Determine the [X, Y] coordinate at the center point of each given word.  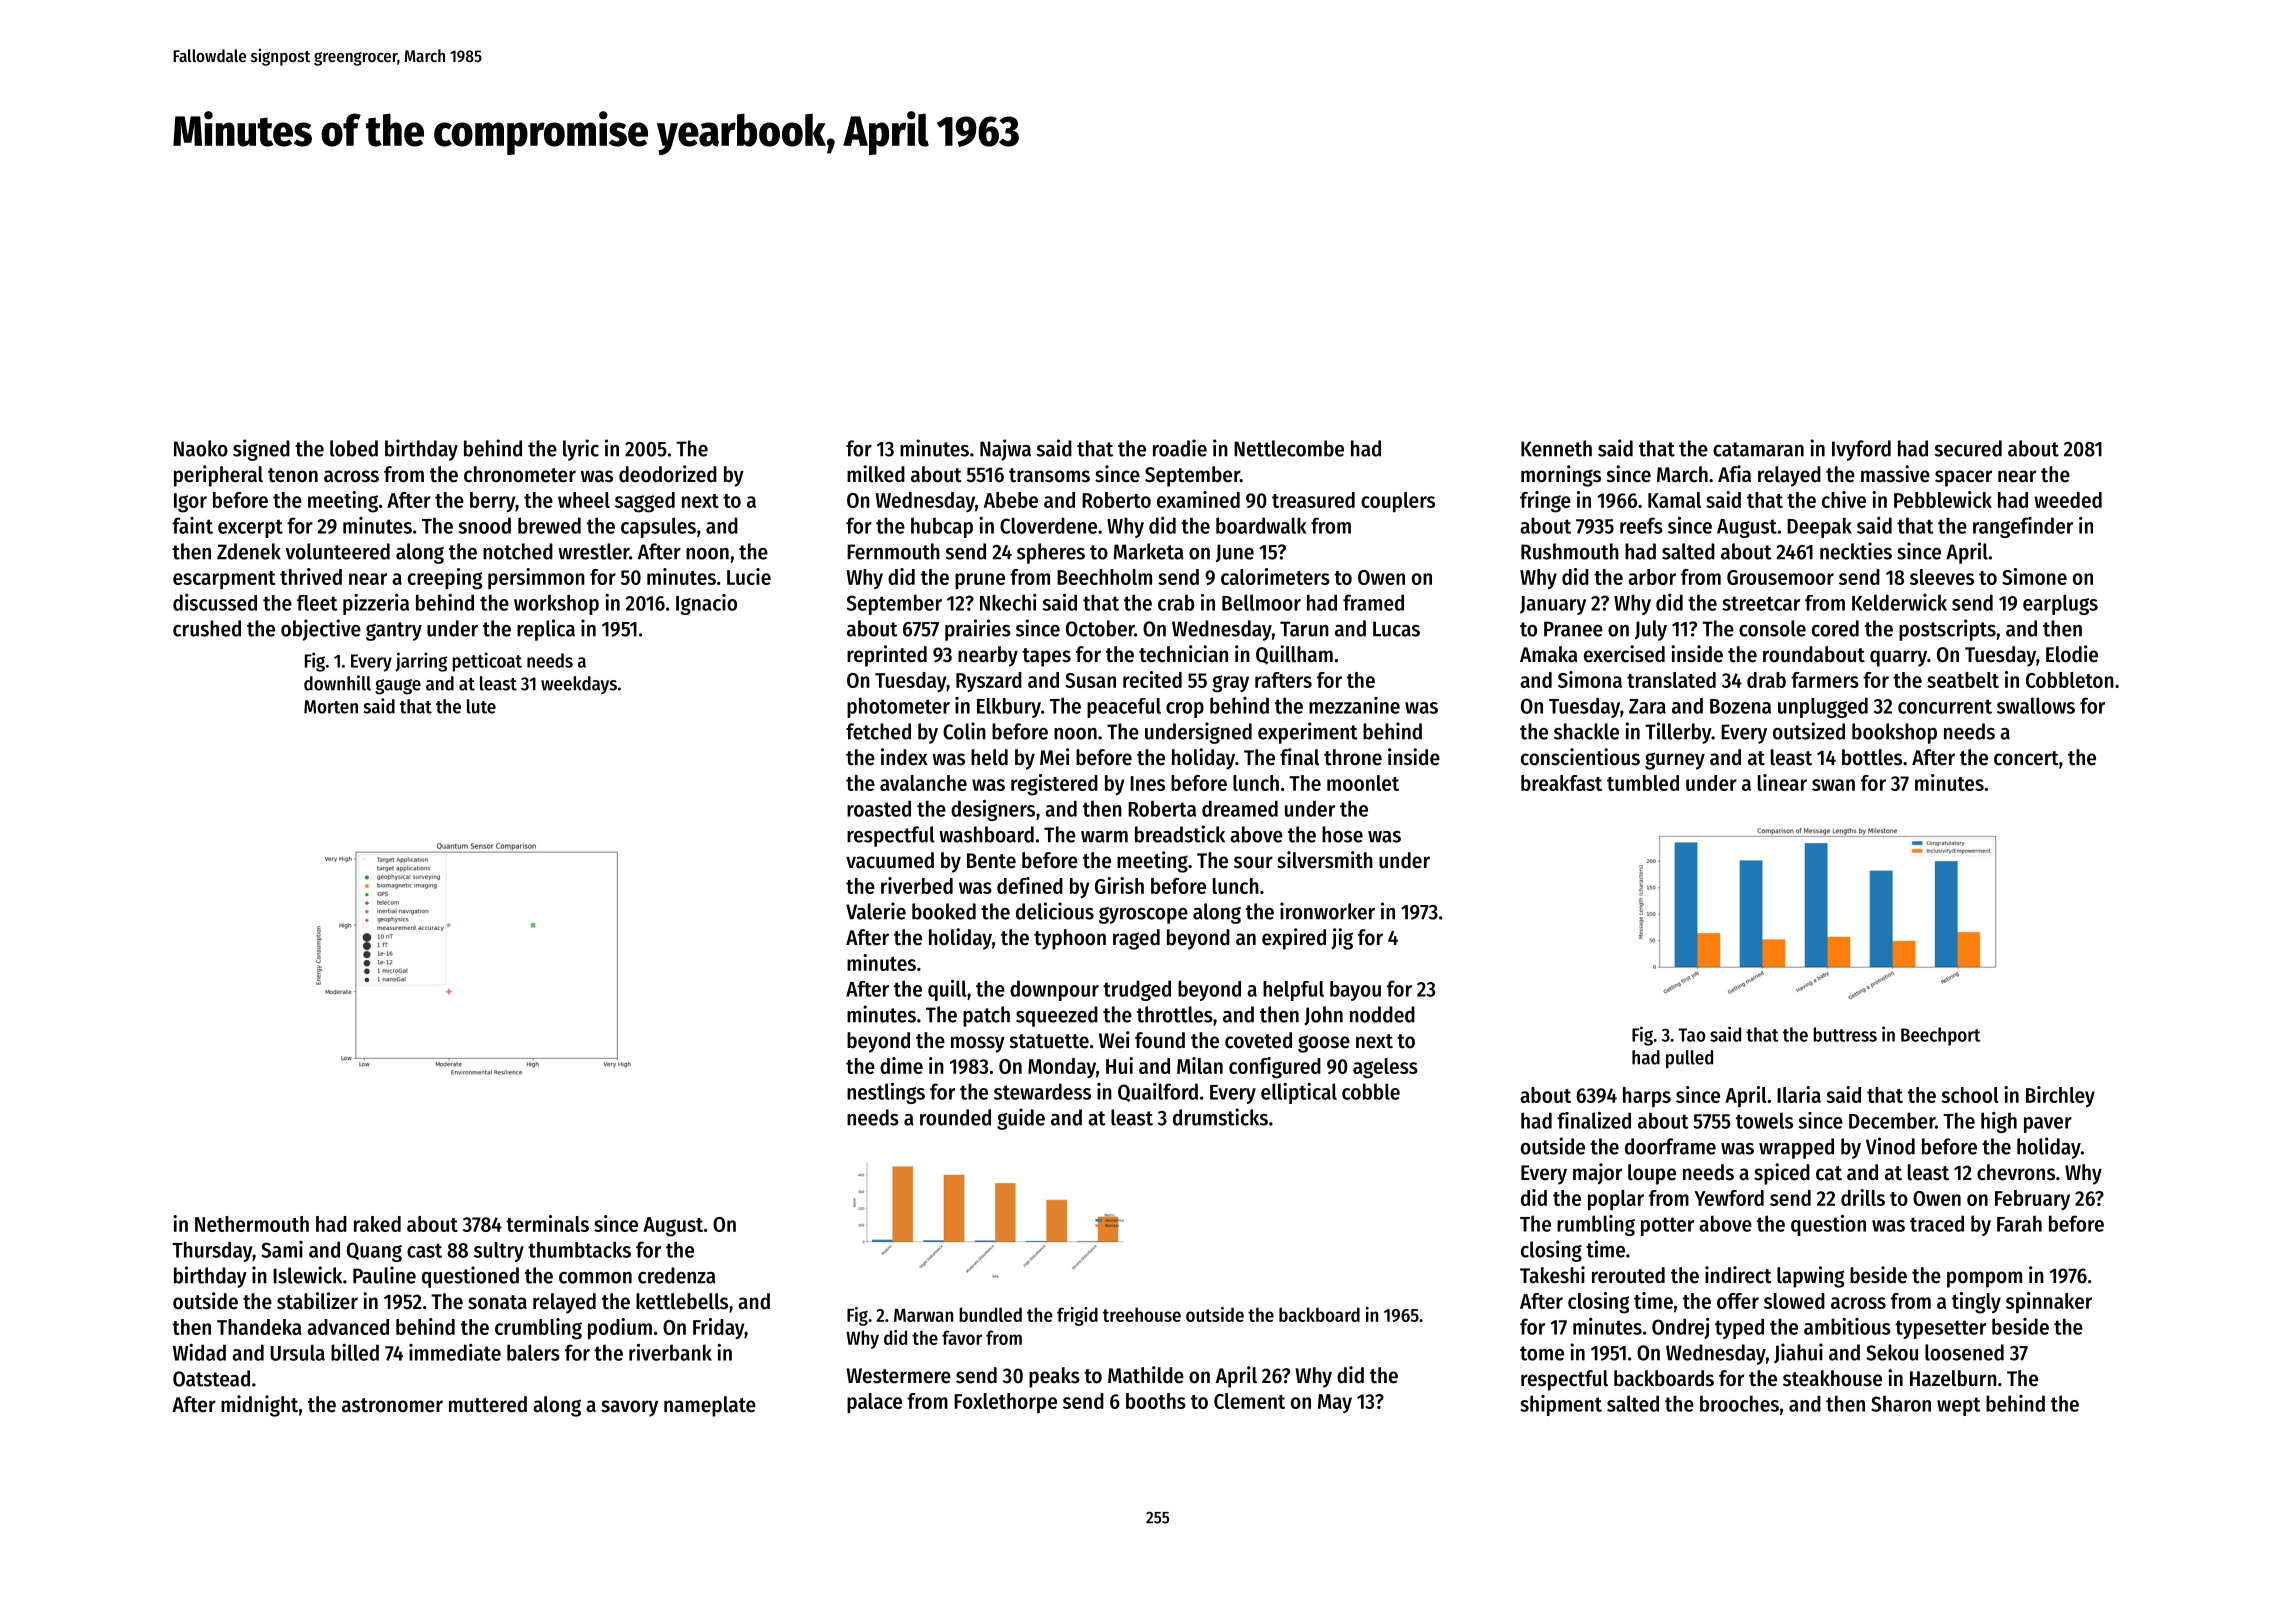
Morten [331, 707]
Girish [1119, 885]
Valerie [876, 911]
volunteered [337, 551]
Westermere [898, 1376]
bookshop [1894, 733]
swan [1833, 785]
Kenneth [1556, 448]
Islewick [307, 1275]
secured [1968, 448]
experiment [1308, 733]
